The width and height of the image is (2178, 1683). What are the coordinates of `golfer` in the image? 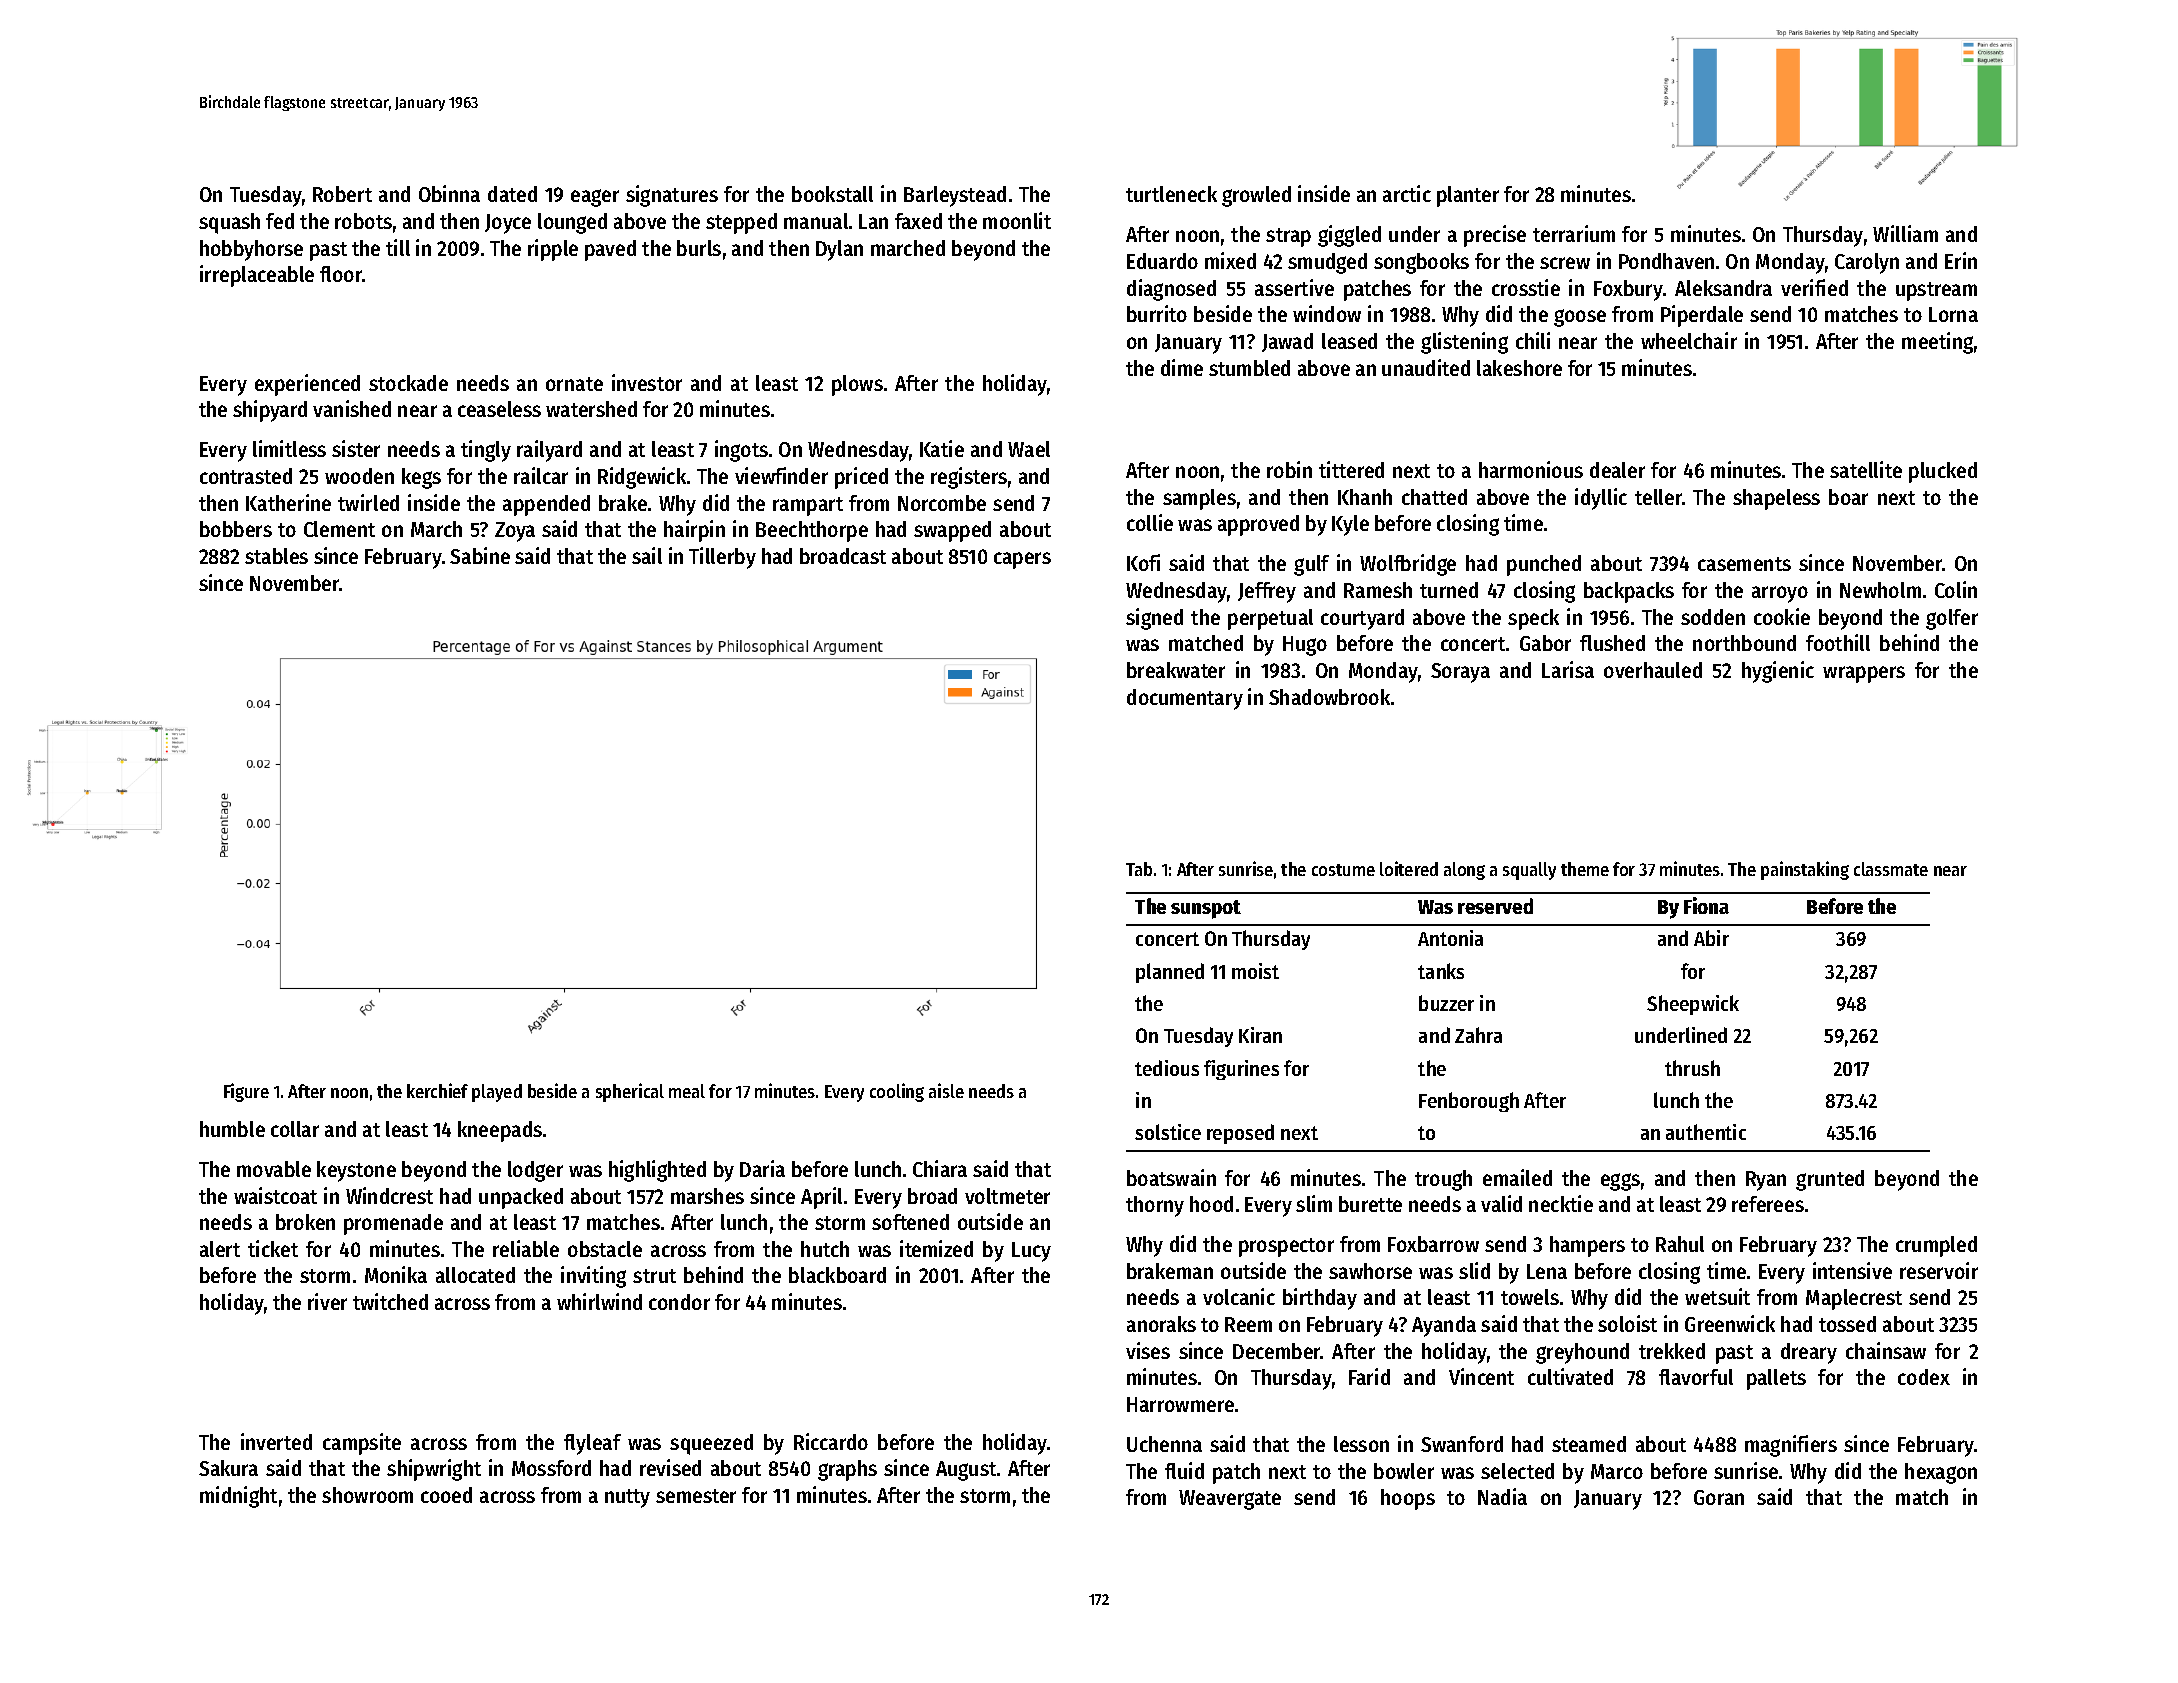 It's located at (1952, 619).
